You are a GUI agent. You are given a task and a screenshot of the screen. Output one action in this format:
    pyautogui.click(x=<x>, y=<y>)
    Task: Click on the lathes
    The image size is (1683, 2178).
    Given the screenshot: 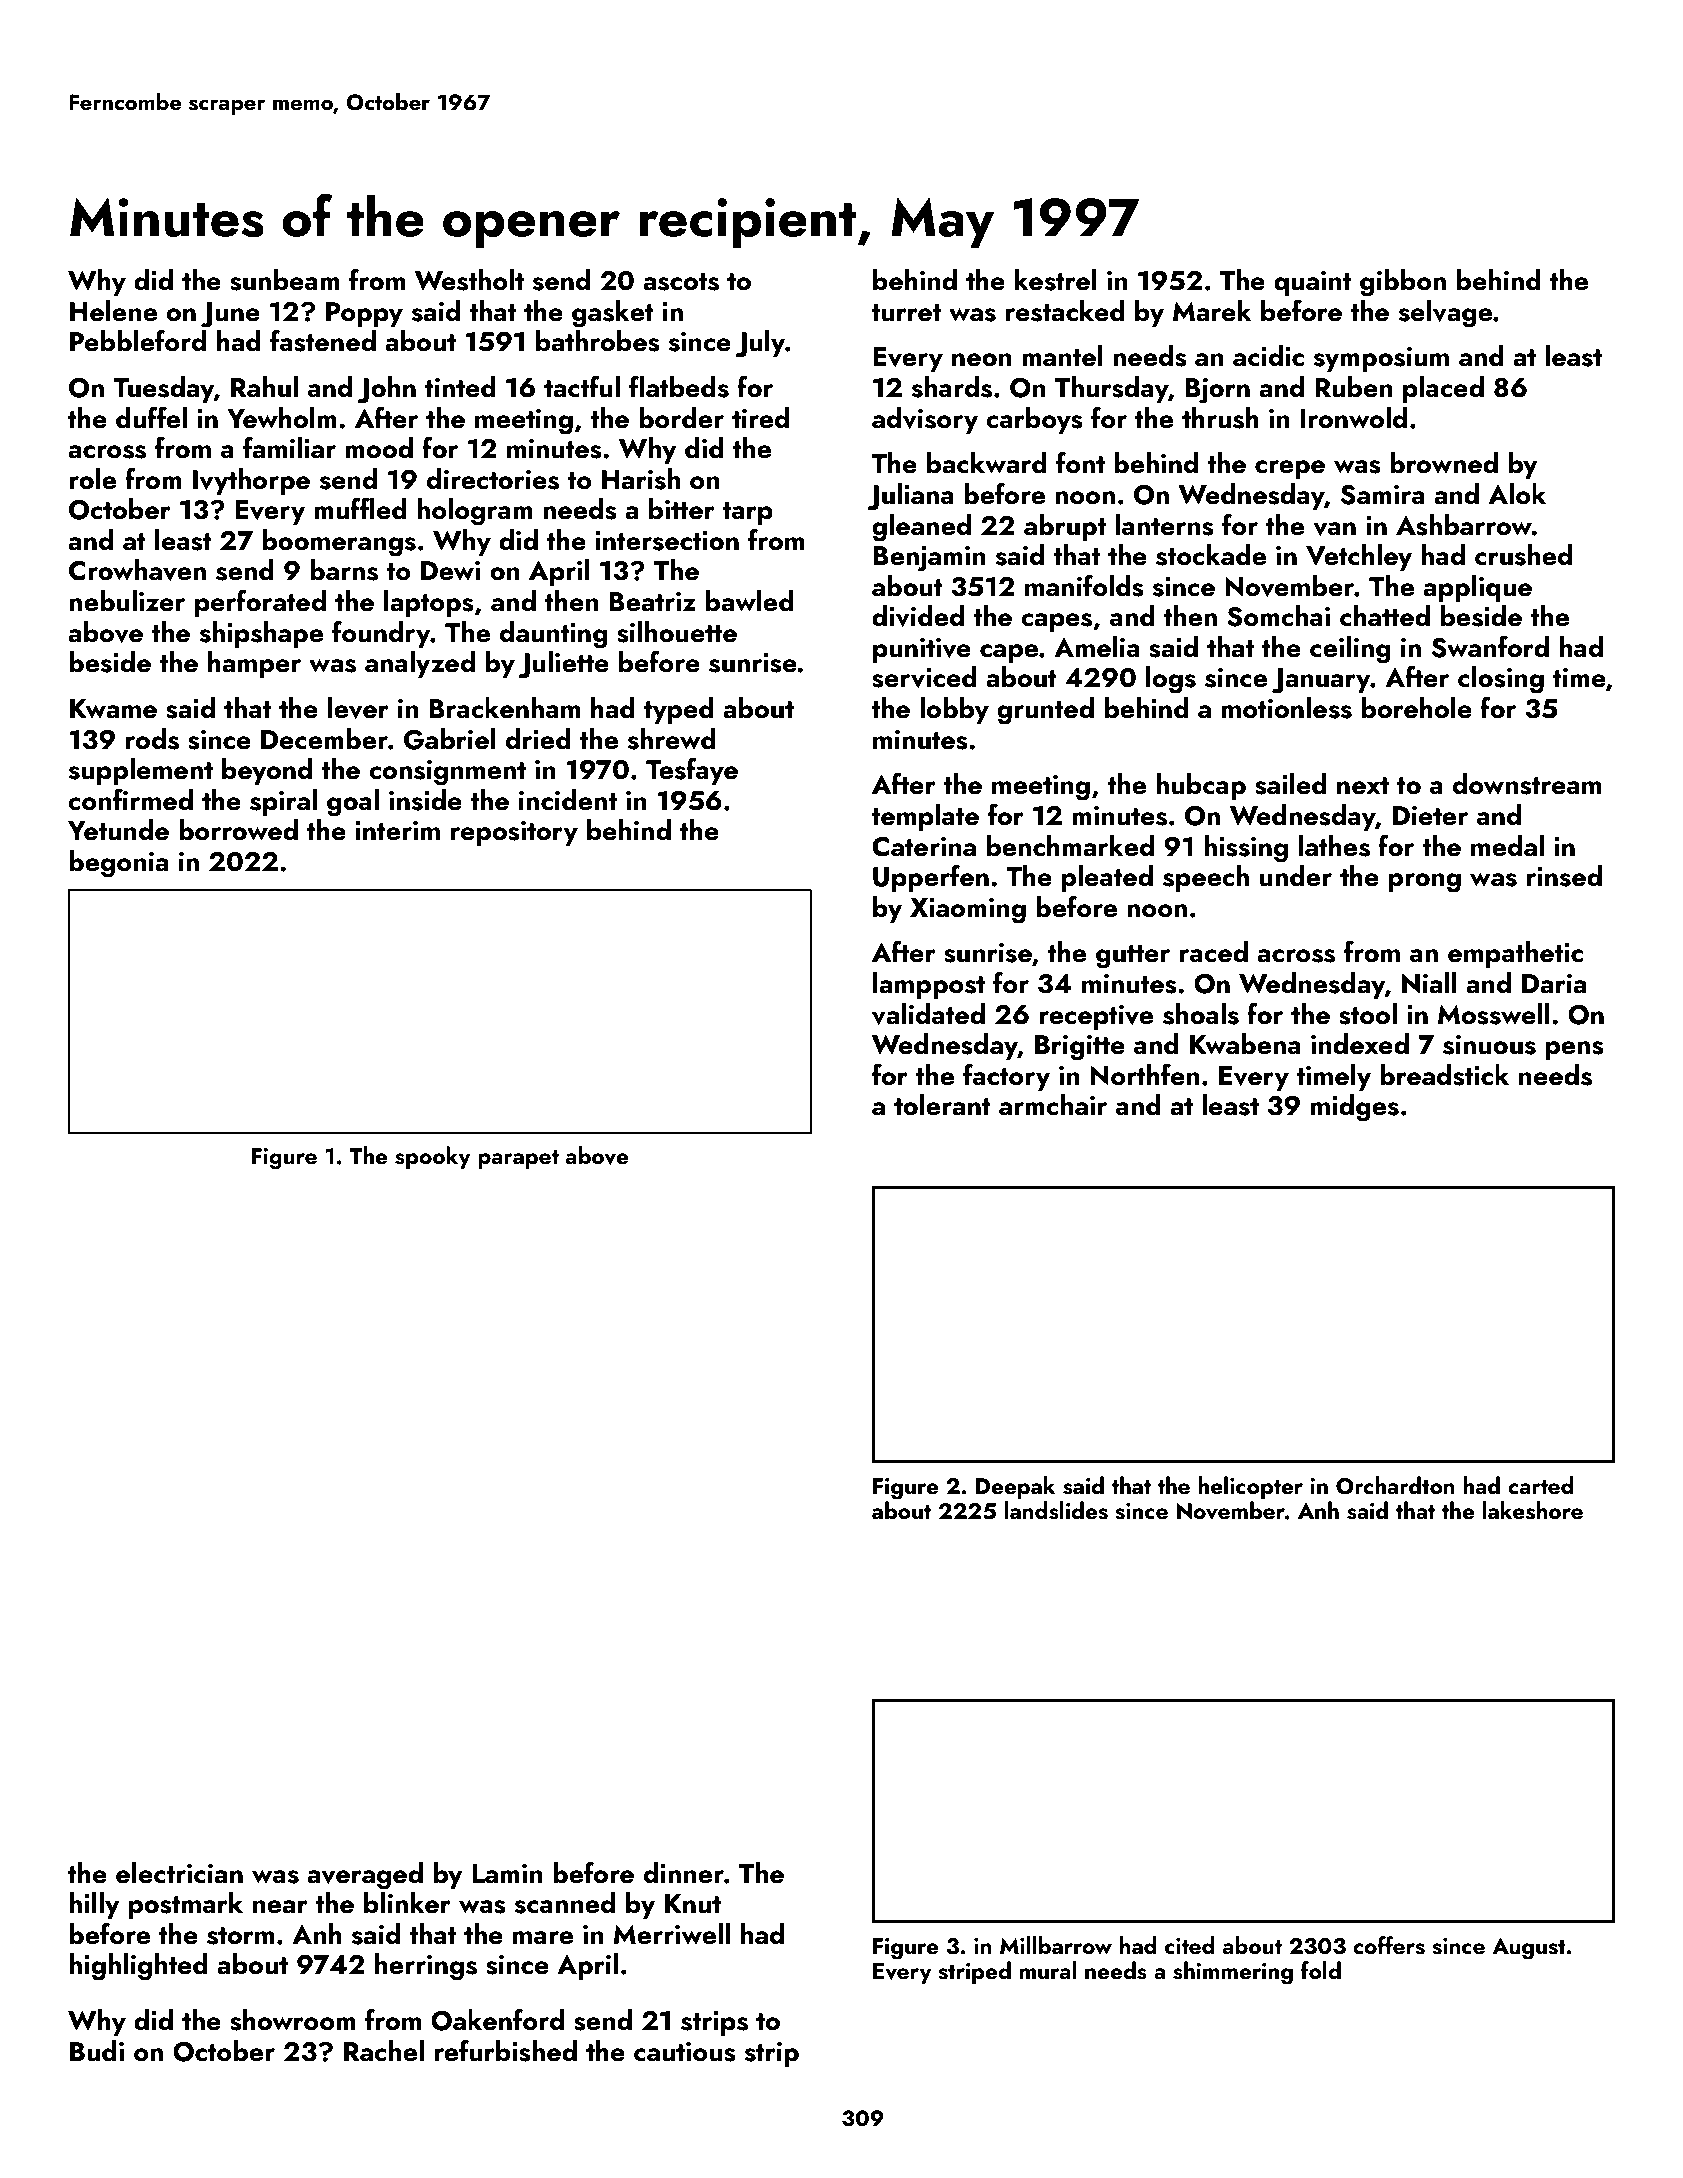 What is the action you would take?
    pyautogui.click(x=1334, y=846)
